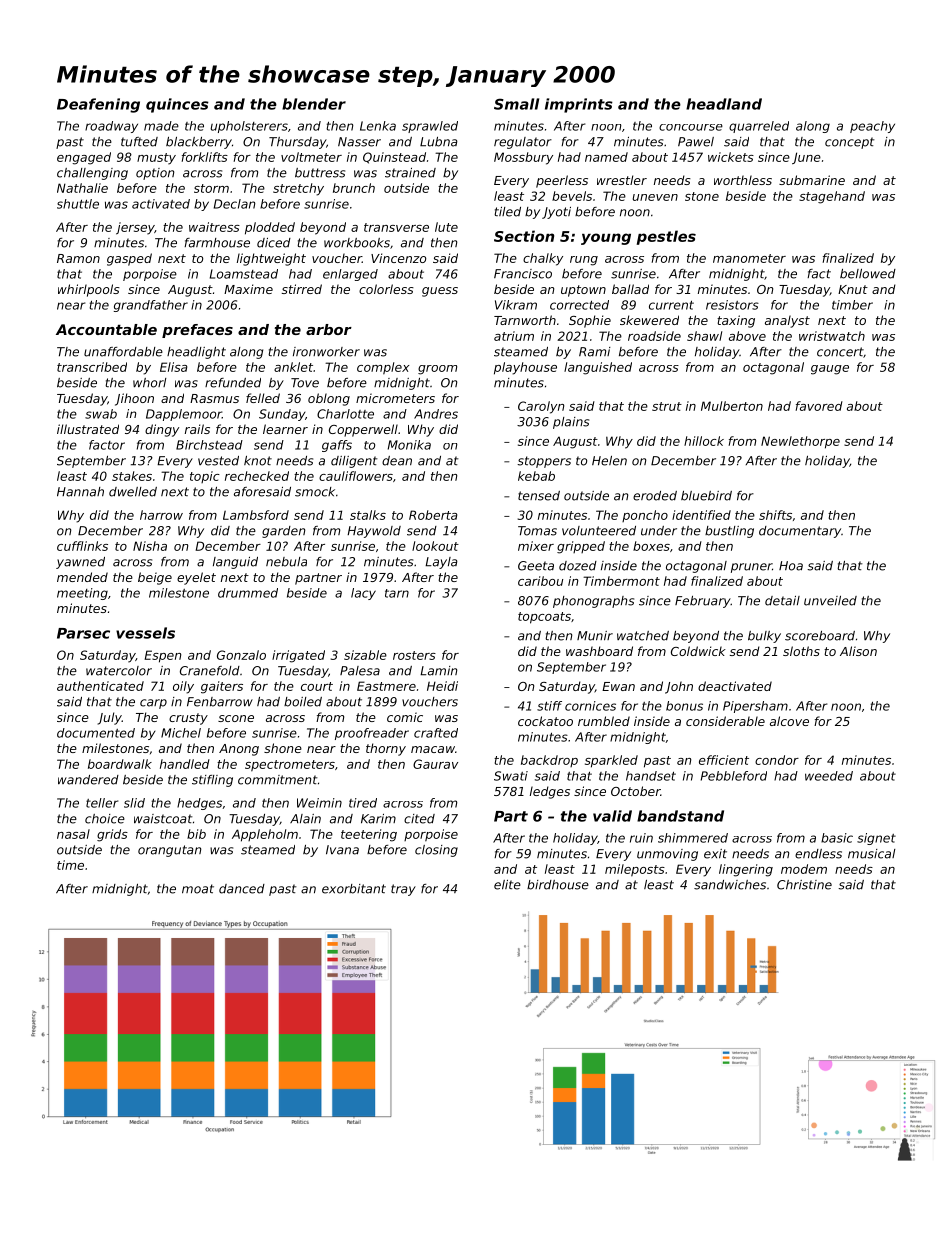 The height and width of the document is (1233, 952). Describe the element at coordinates (265, 835) in the document. I see `Appleholm` at that location.
